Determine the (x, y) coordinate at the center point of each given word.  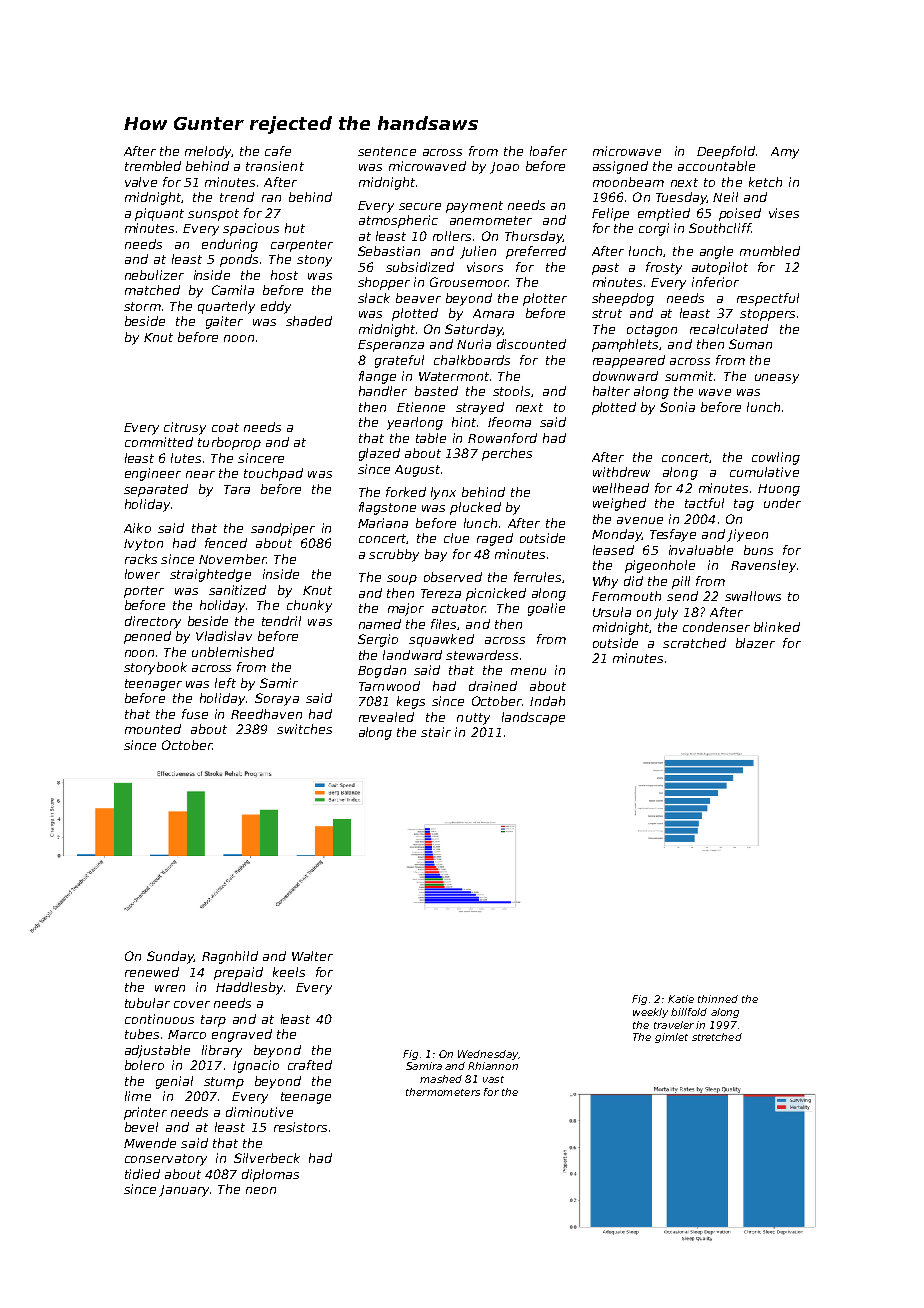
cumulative (764, 472)
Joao (504, 168)
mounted (153, 729)
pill (681, 582)
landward (412, 655)
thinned (718, 999)
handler (383, 391)
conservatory (166, 1160)
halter (611, 391)
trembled (153, 166)
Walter (312, 956)
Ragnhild (230, 957)
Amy (785, 153)
